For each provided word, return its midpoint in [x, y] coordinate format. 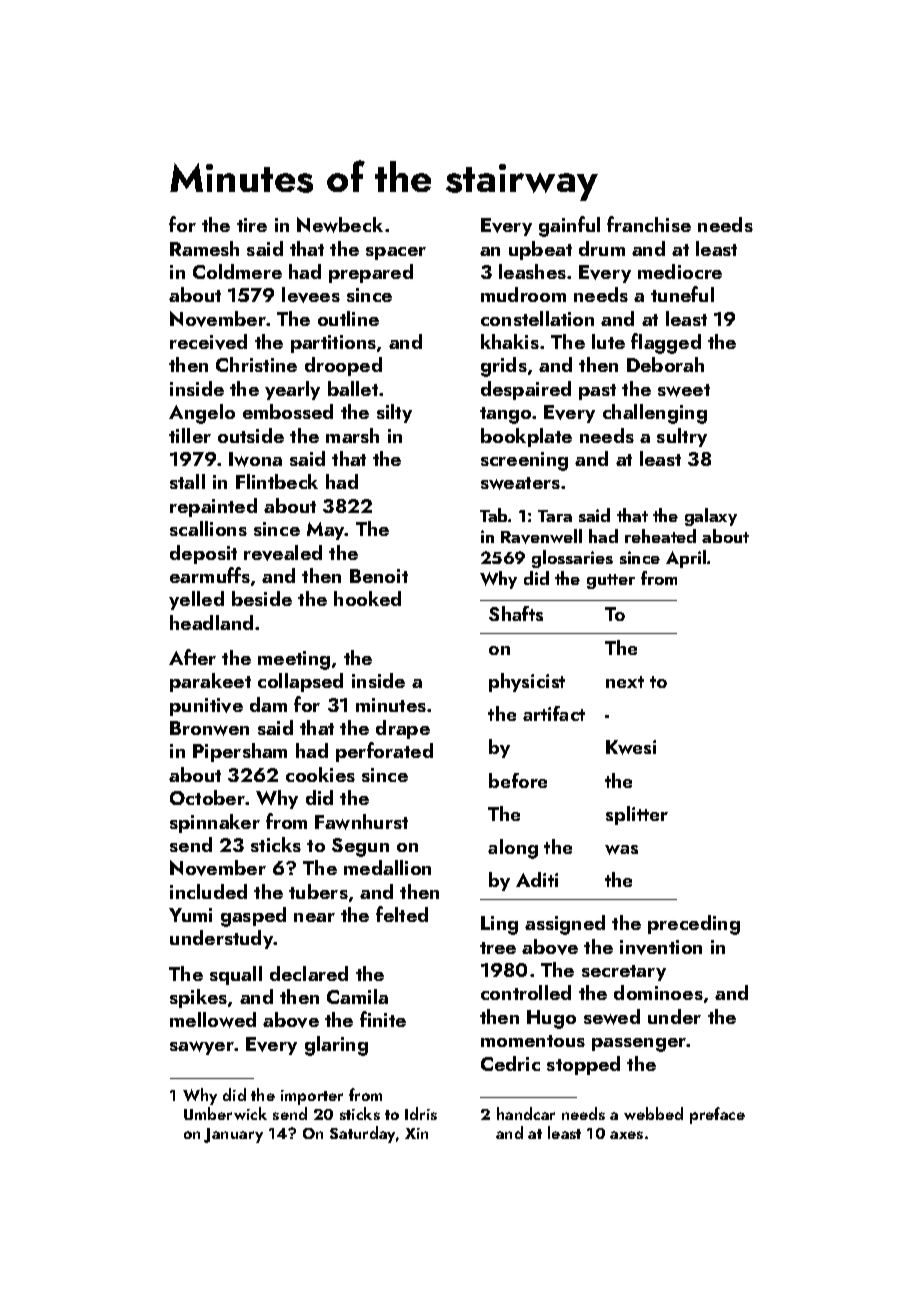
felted [402, 914]
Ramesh [204, 248]
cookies [320, 774]
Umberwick [225, 1113]
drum [602, 248]
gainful [569, 226]
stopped [583, 1065]
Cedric [510, 1063]
